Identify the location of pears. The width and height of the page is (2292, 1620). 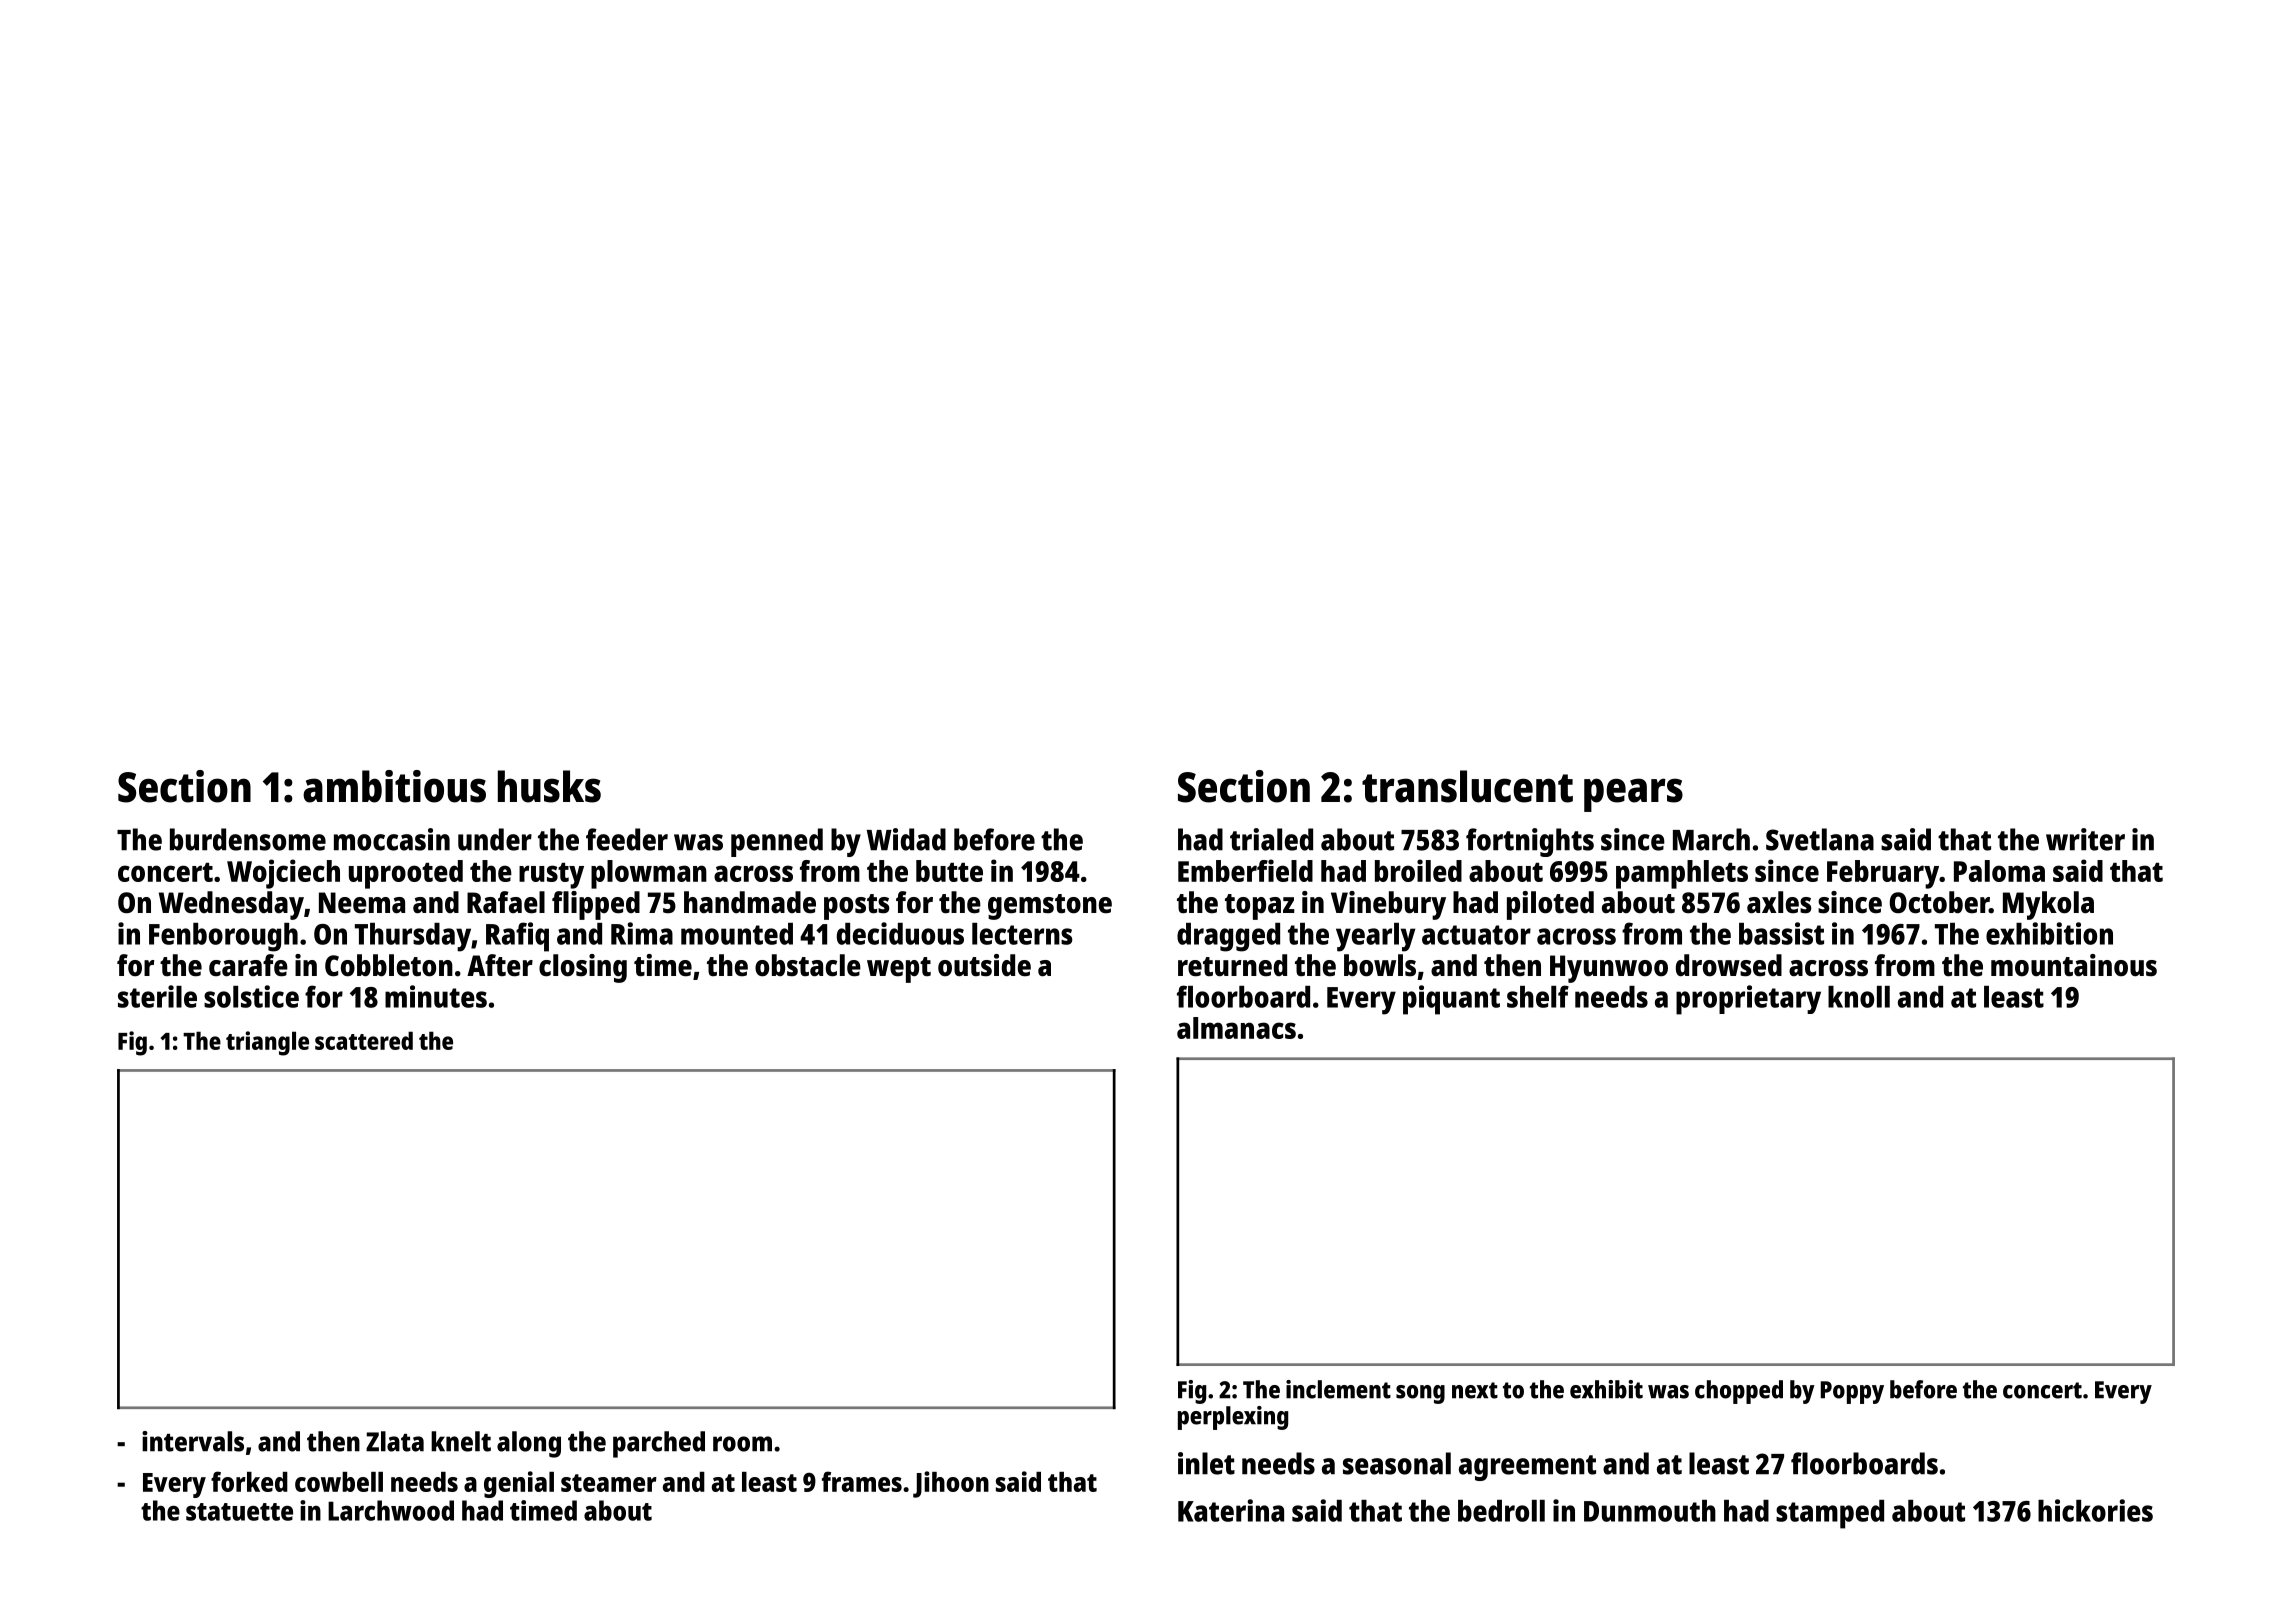
(1633, 795).
